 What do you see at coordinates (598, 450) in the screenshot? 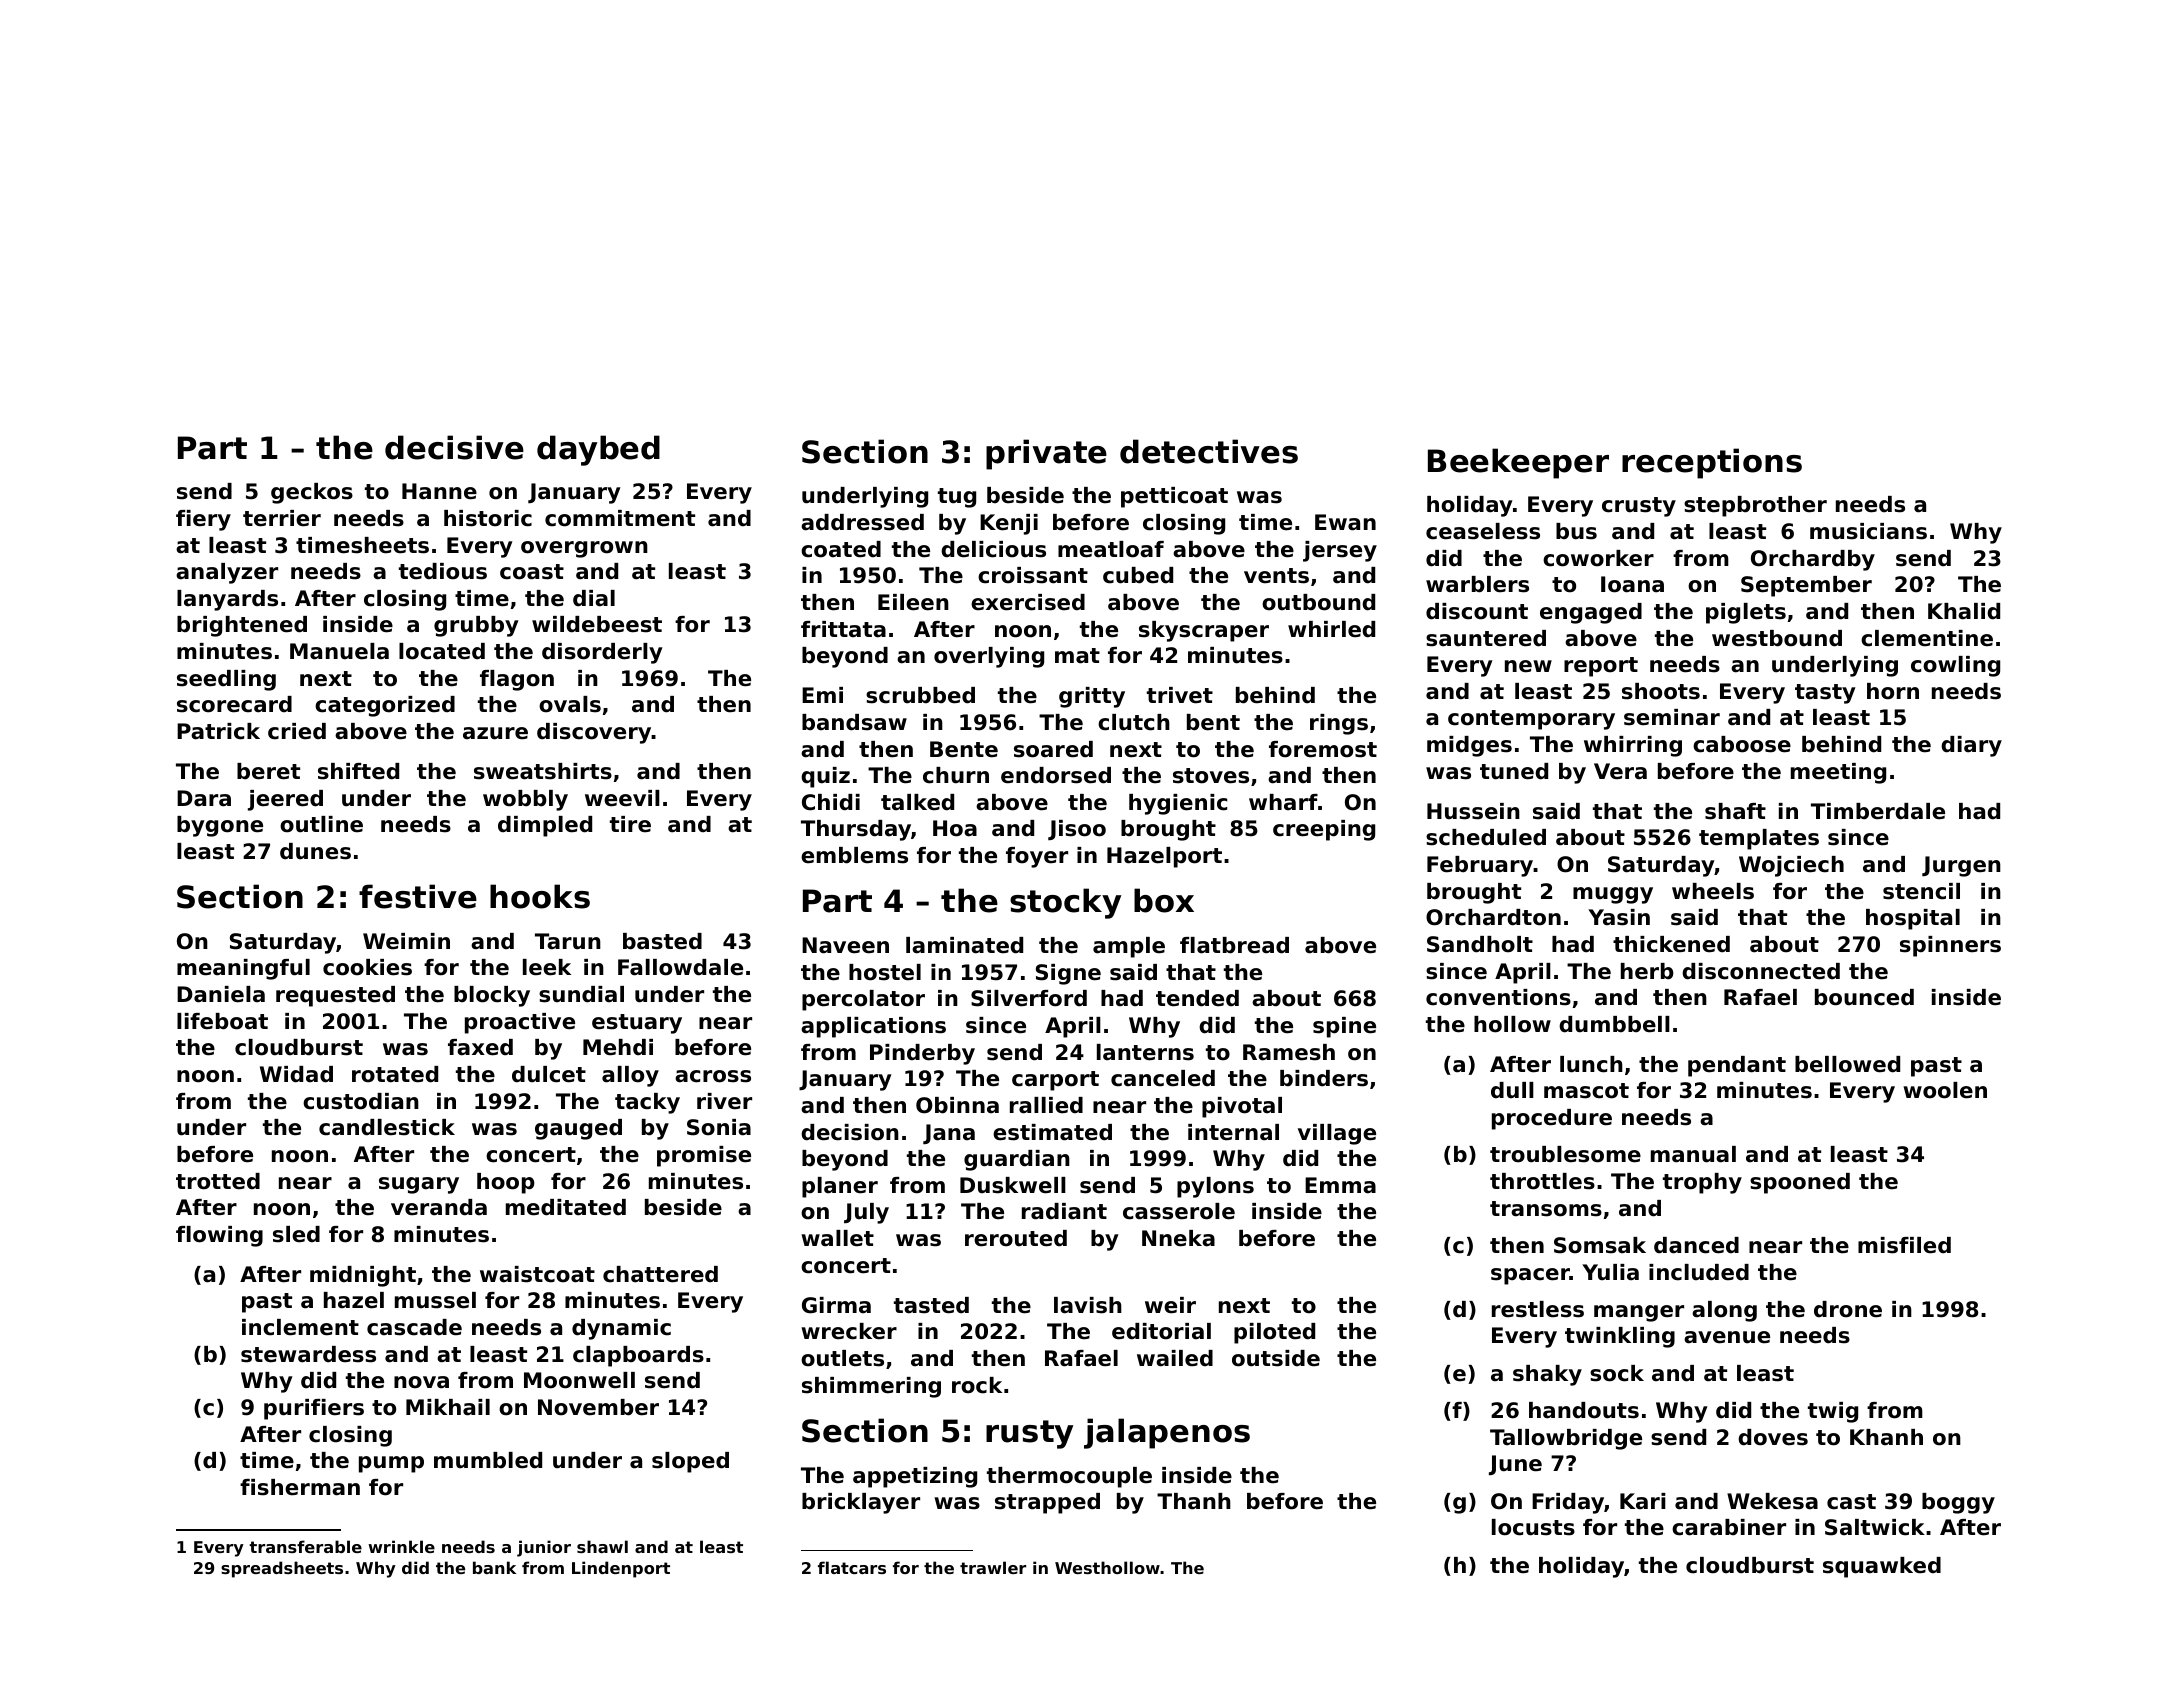
I see `daybed` at bounding box center [598, 450].
